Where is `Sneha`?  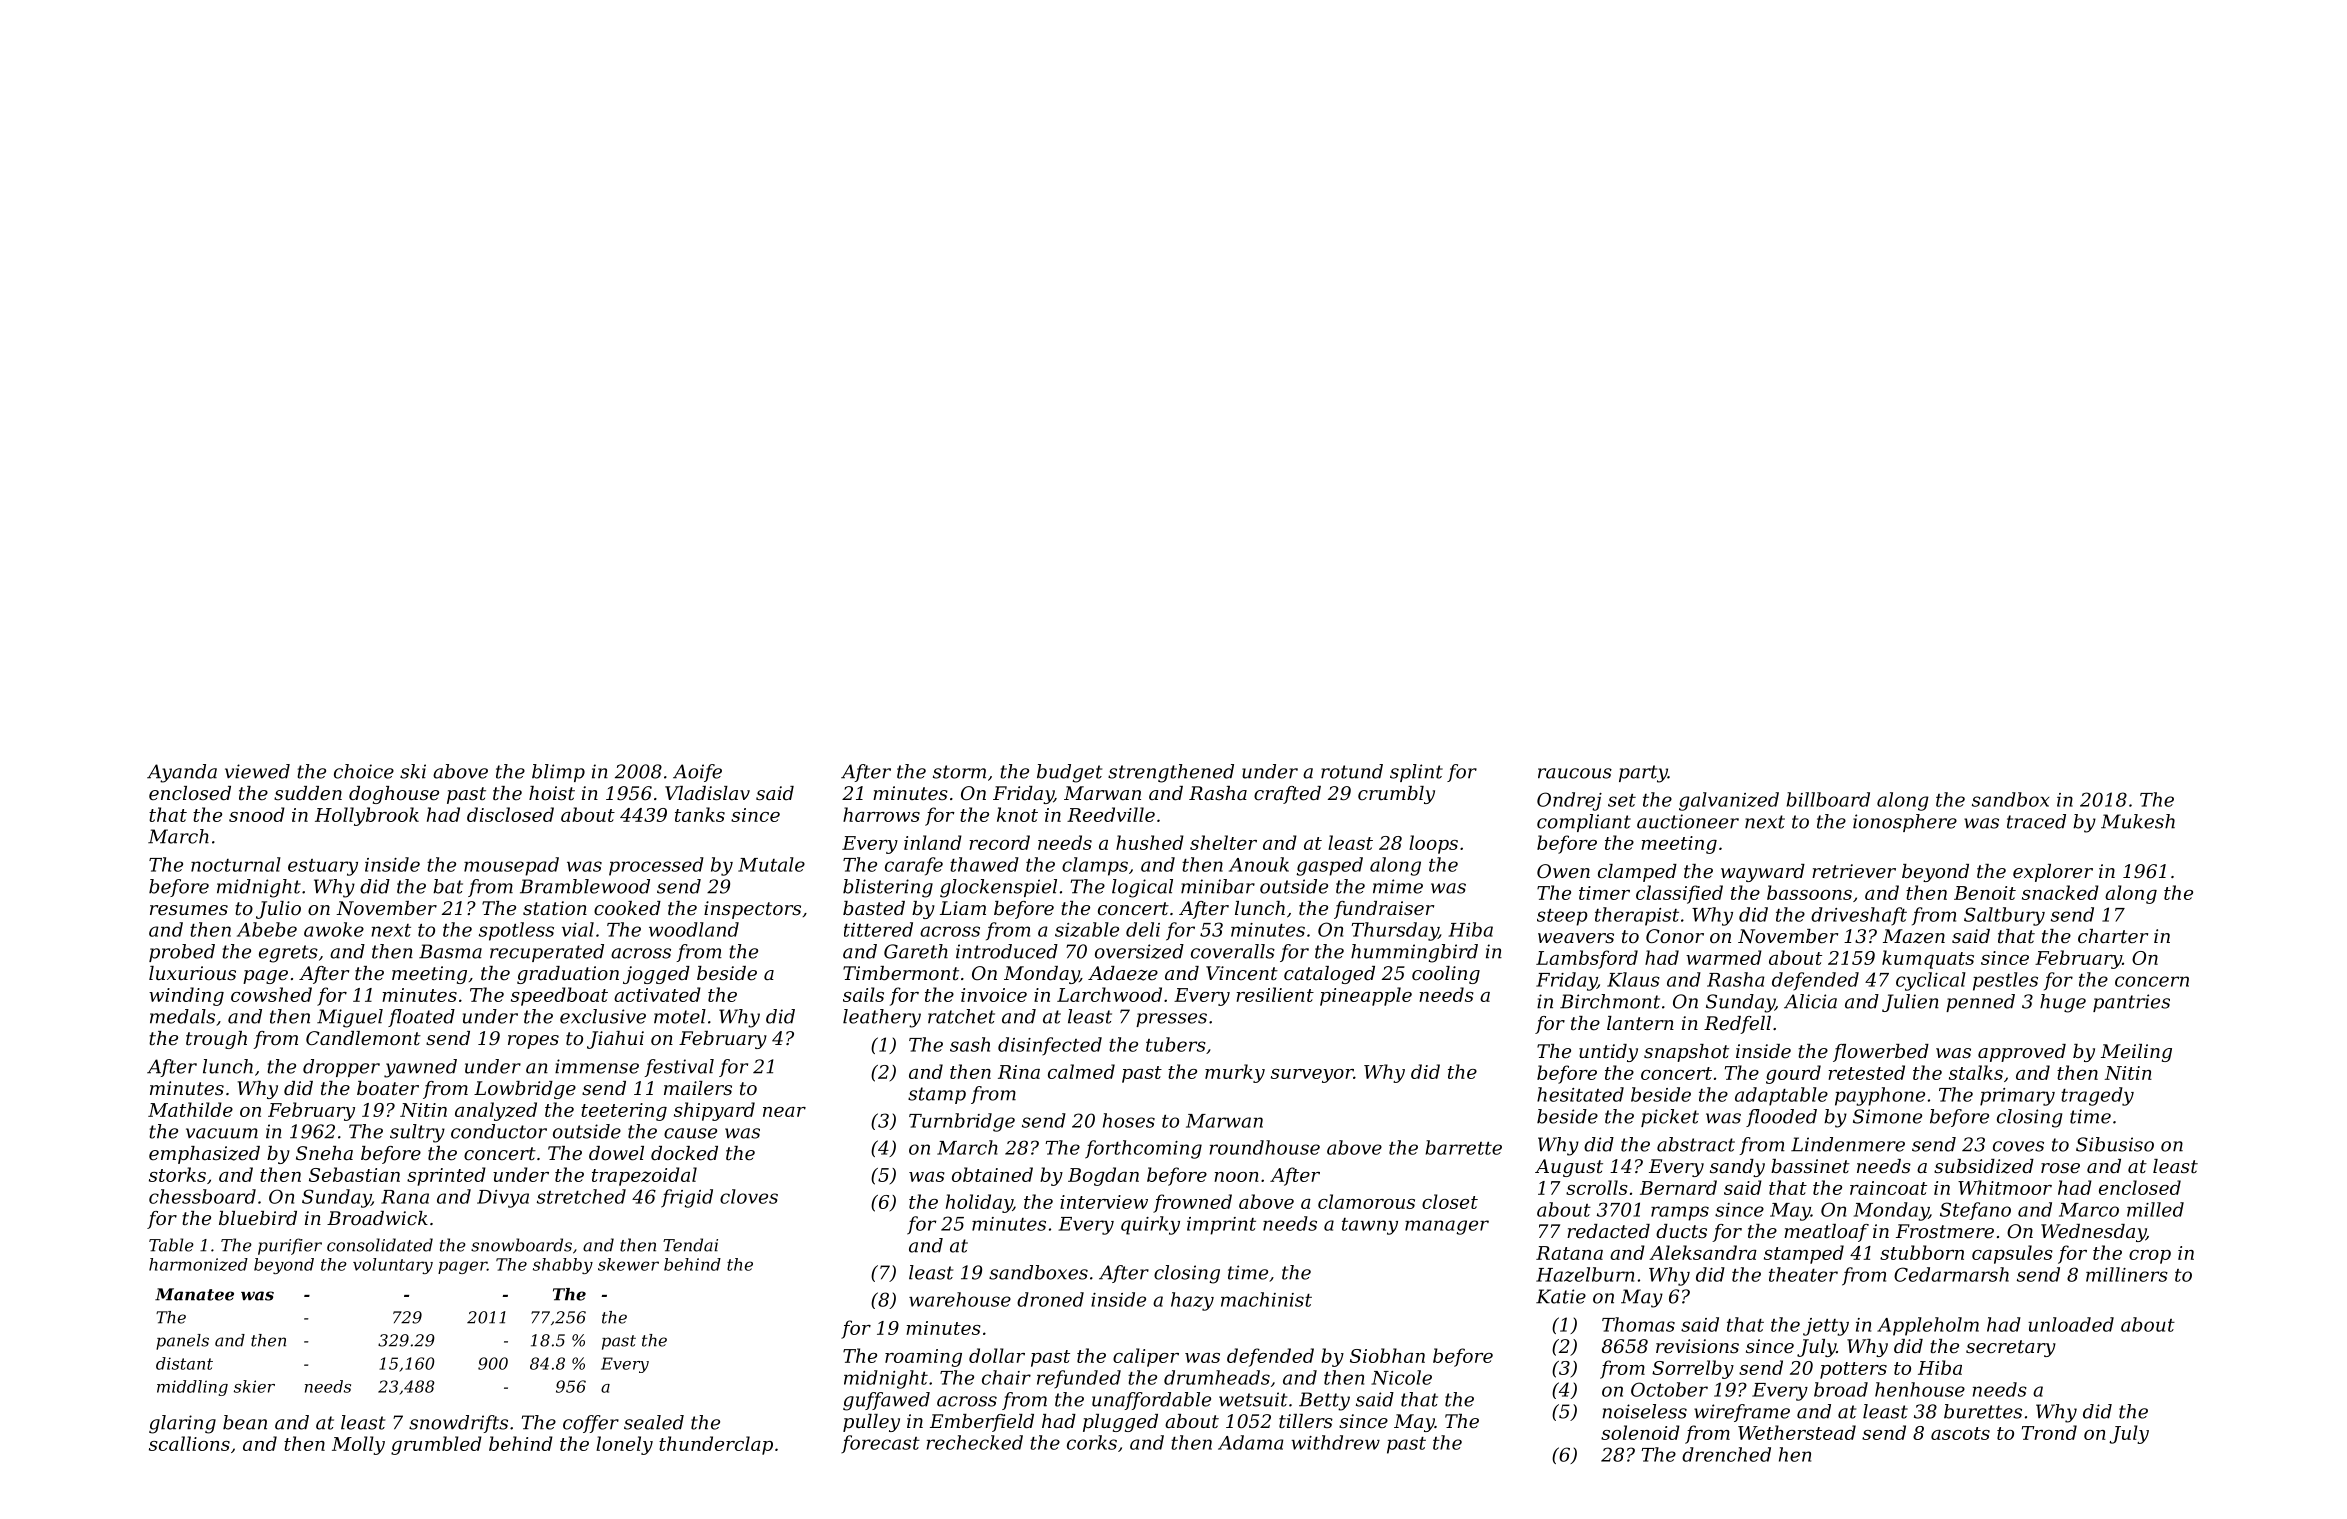 Sneha is located at coordinates (324, 1153).
